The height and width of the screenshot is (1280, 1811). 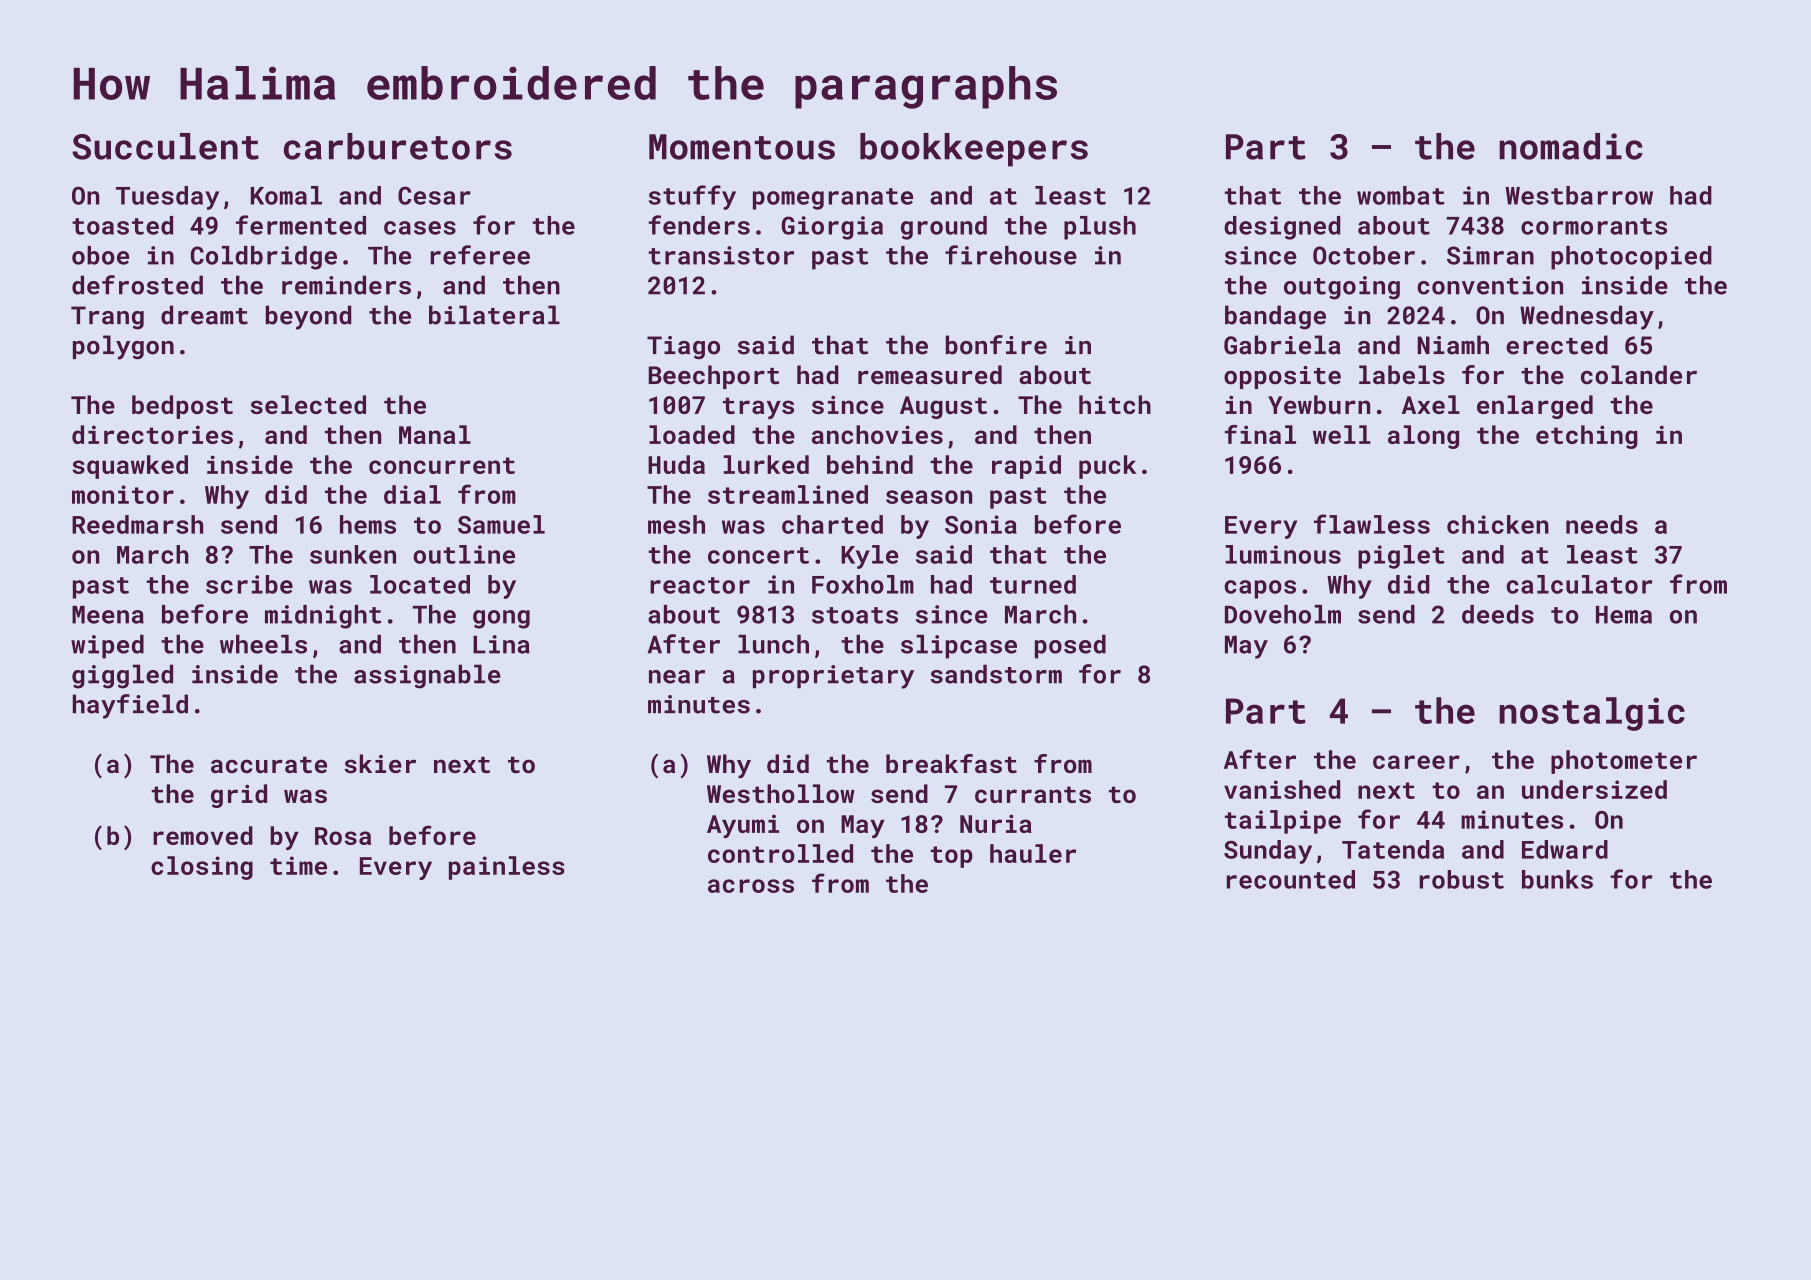 What do you see at coordinates (1498, 614) in the screenshot?
I see `deeds` at bounding box center [1498, 614].
